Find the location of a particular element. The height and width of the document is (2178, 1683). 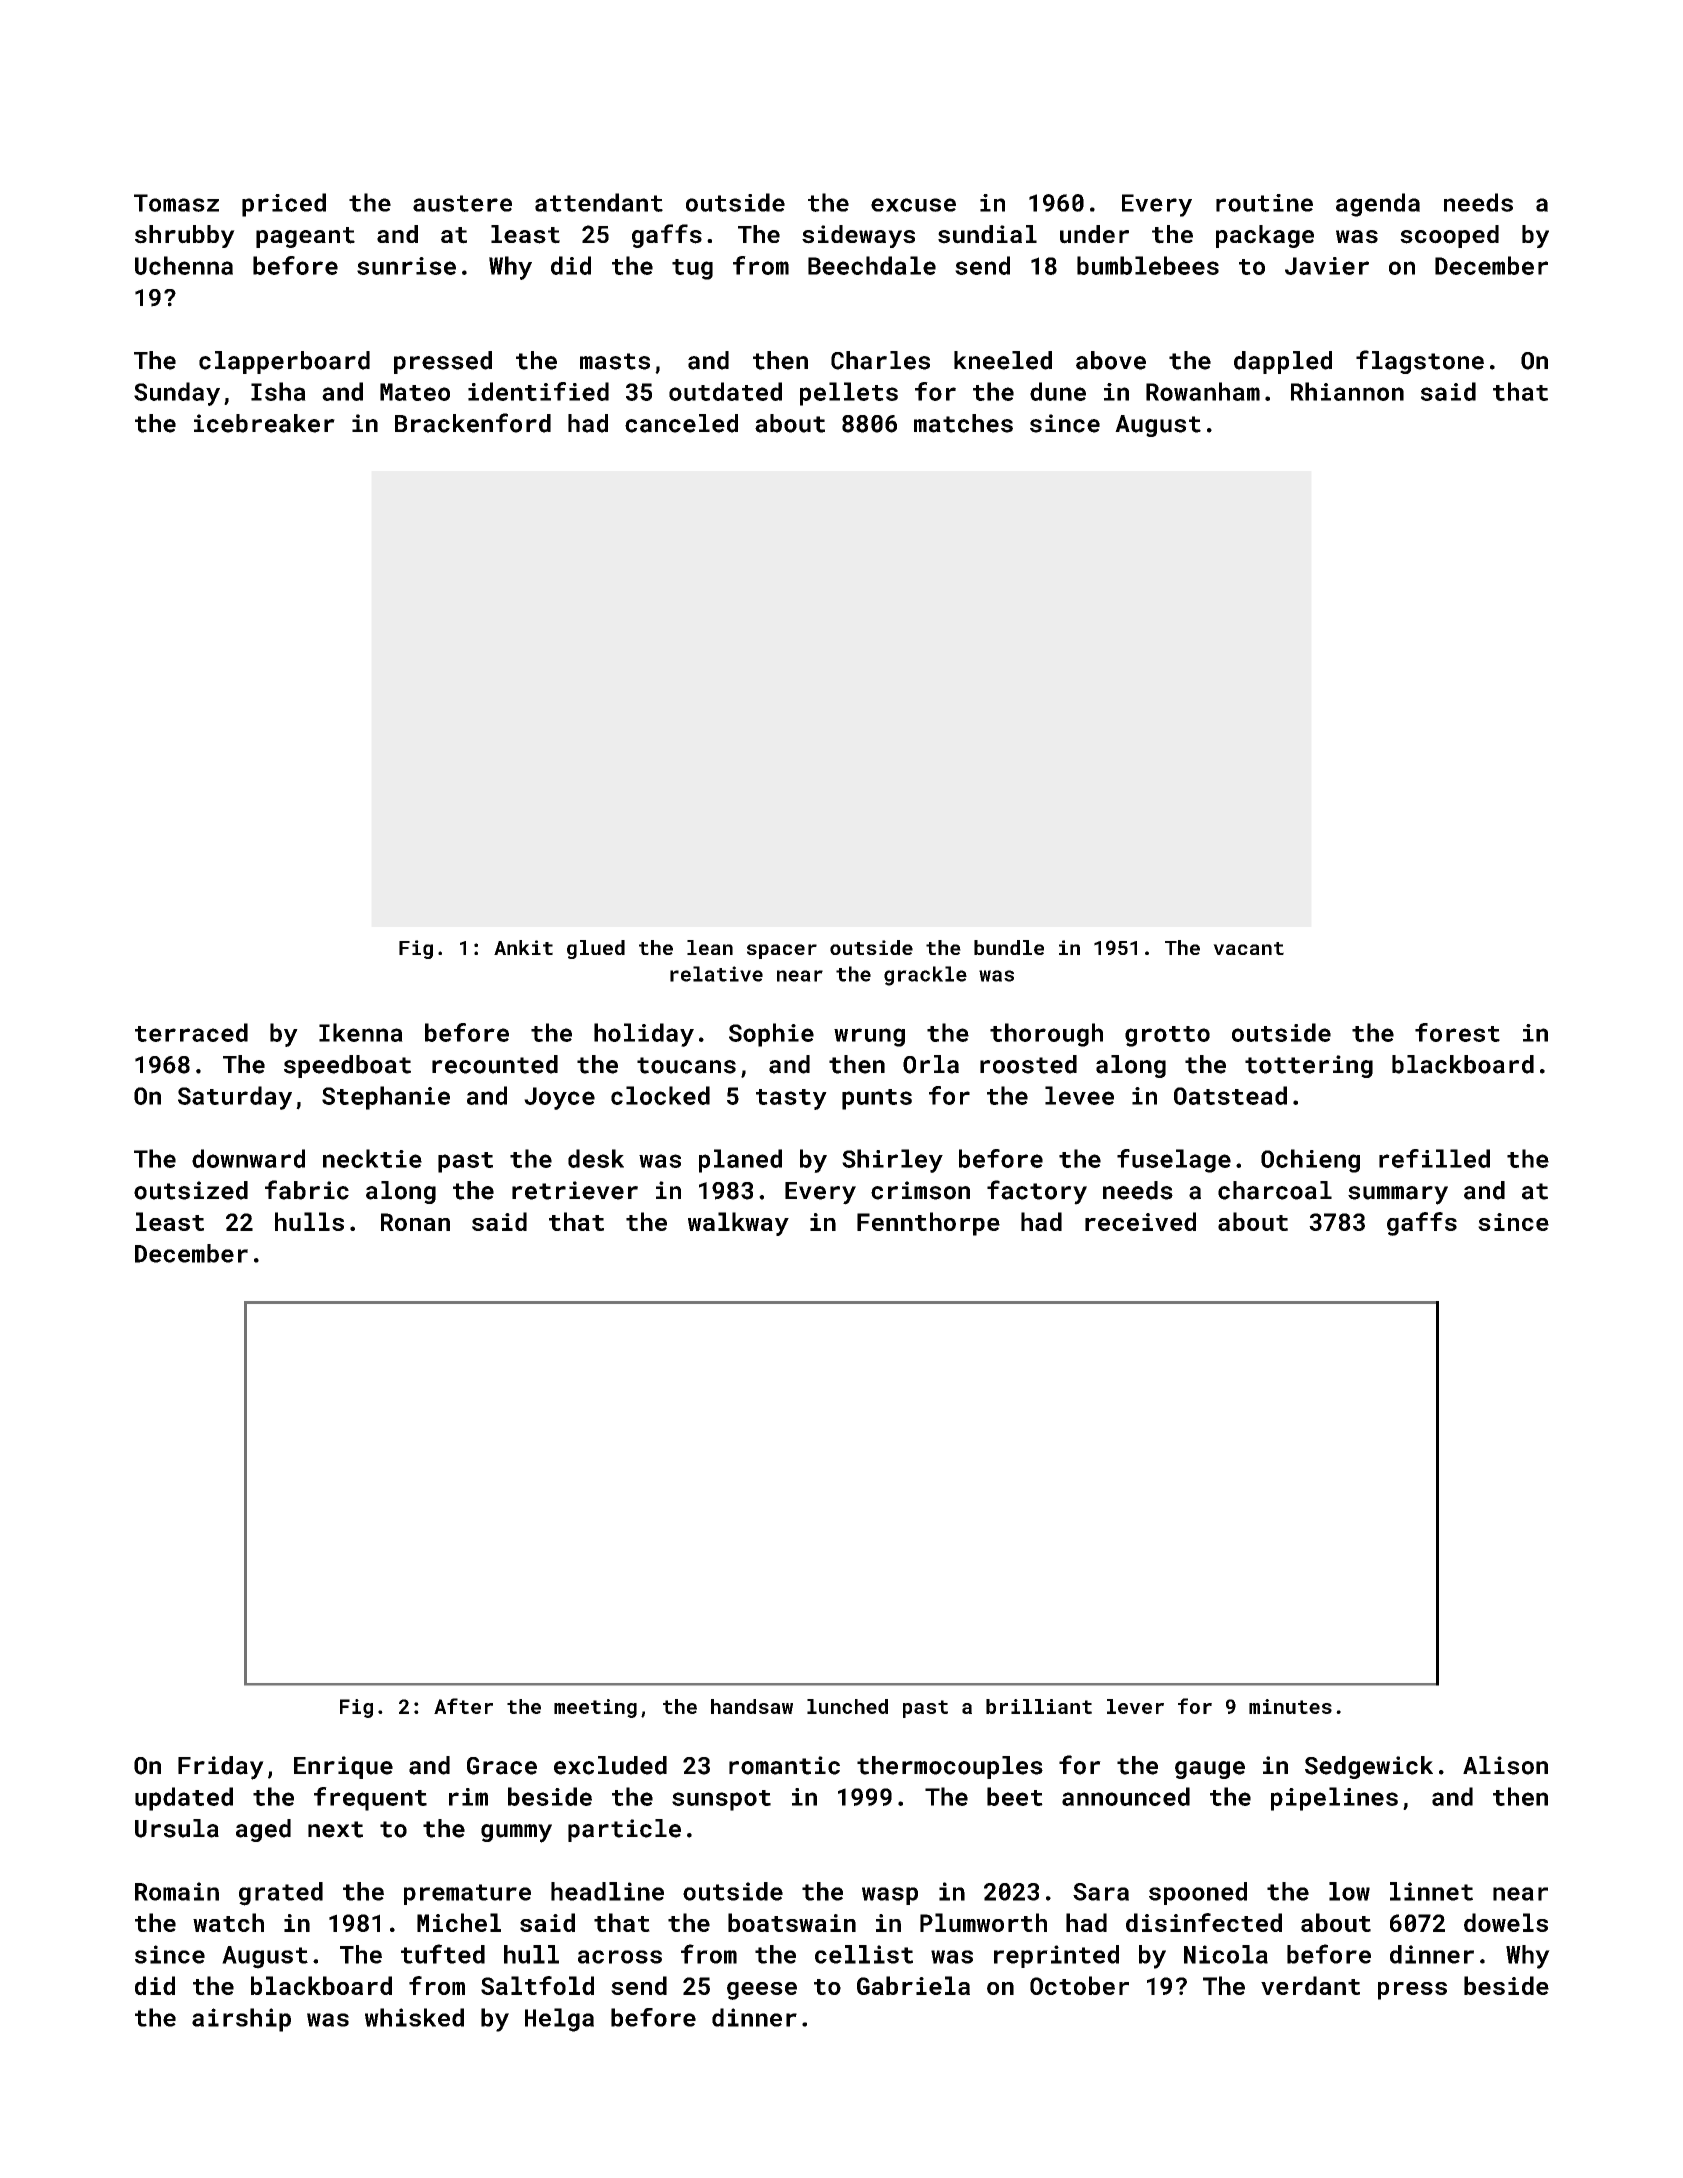

bundle is located at coordinates (1009, 947).
